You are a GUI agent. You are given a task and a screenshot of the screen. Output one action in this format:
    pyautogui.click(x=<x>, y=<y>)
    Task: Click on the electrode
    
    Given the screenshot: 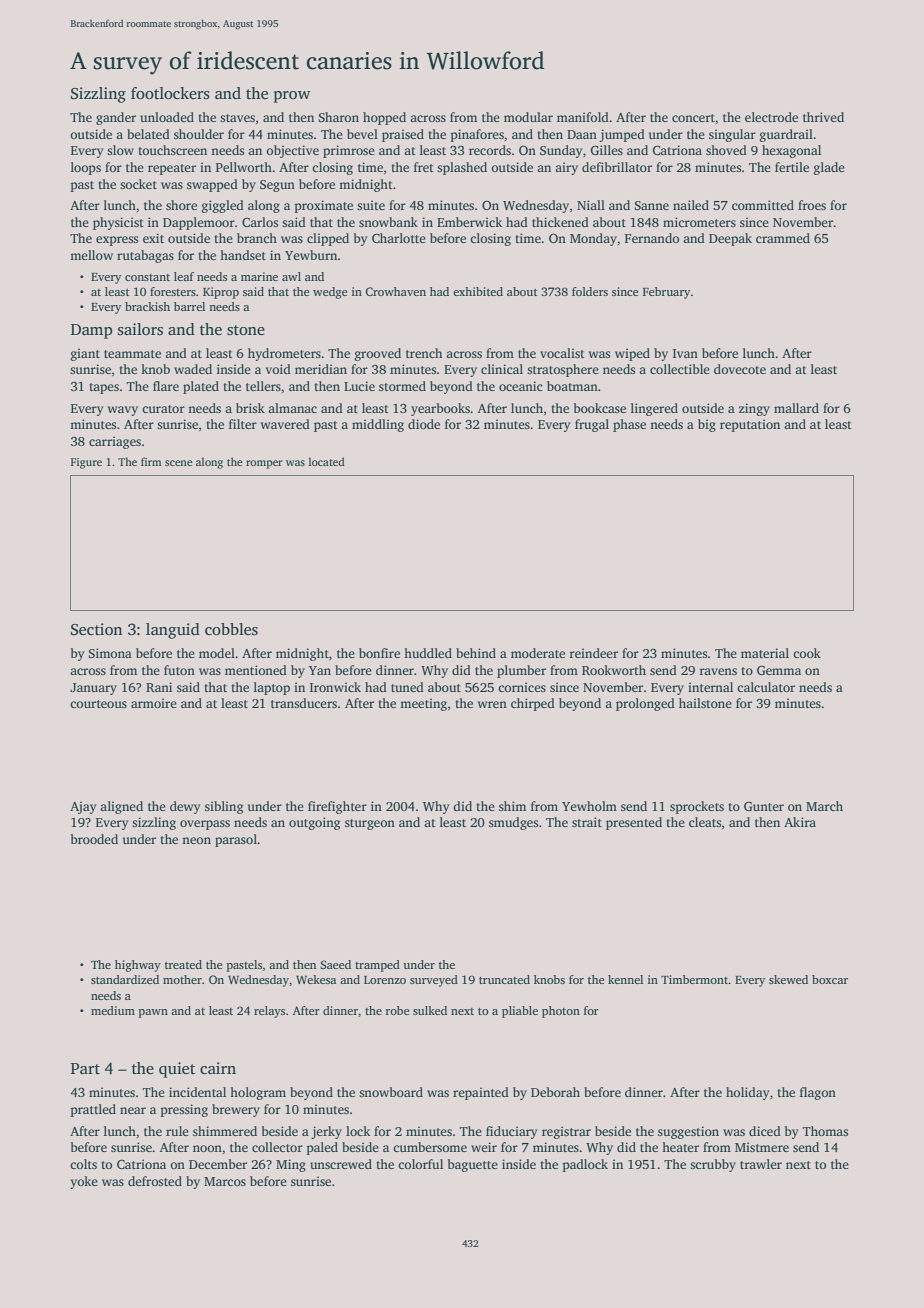 What is the action you would take?
    pyautogui.click(x=771, y=117)
